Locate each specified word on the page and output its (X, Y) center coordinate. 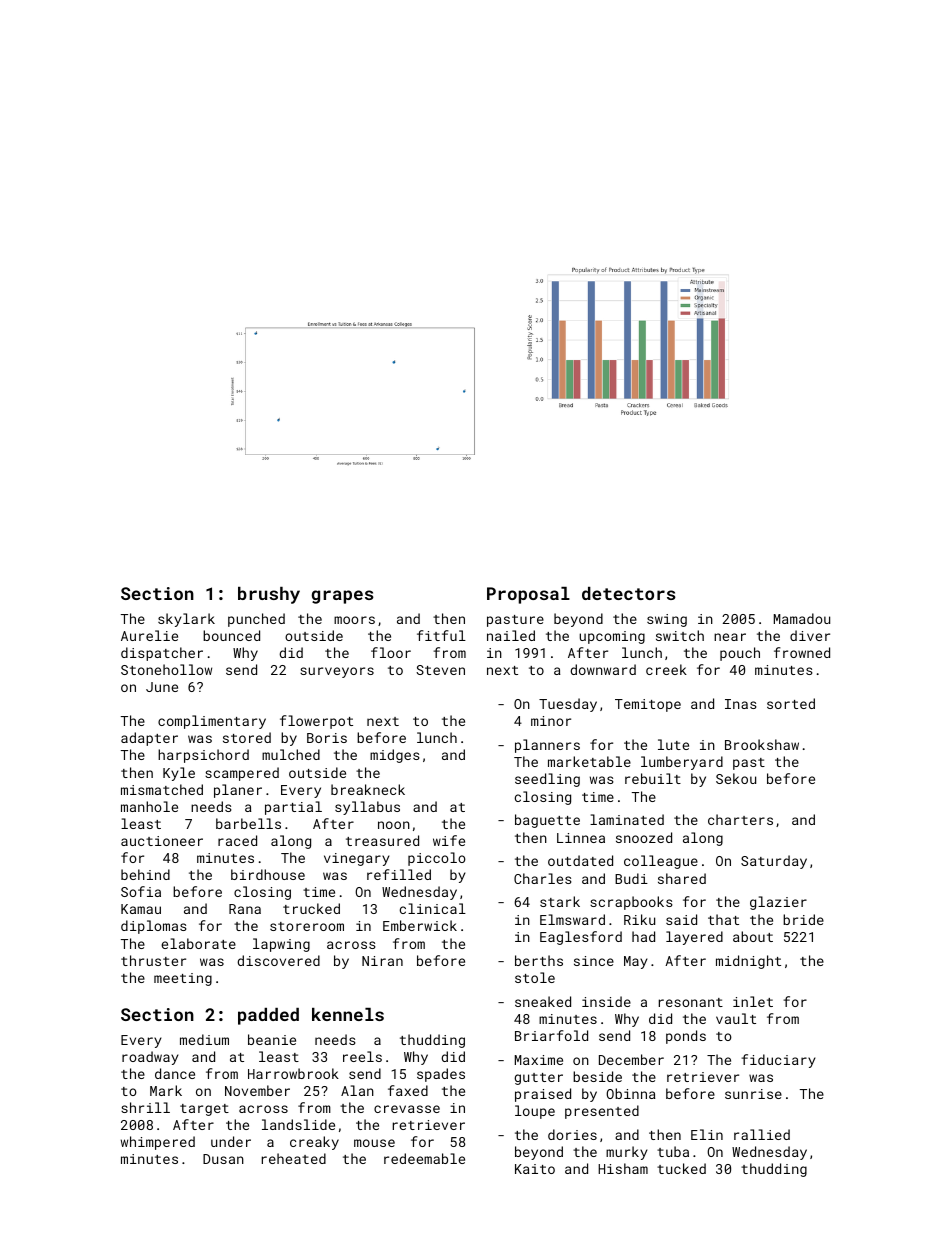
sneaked (543, 1001)
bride (803, 919)
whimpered (158, 1143)
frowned (802, 652)
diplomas (154, 927)
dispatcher (162, 654)
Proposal (528, 595)
